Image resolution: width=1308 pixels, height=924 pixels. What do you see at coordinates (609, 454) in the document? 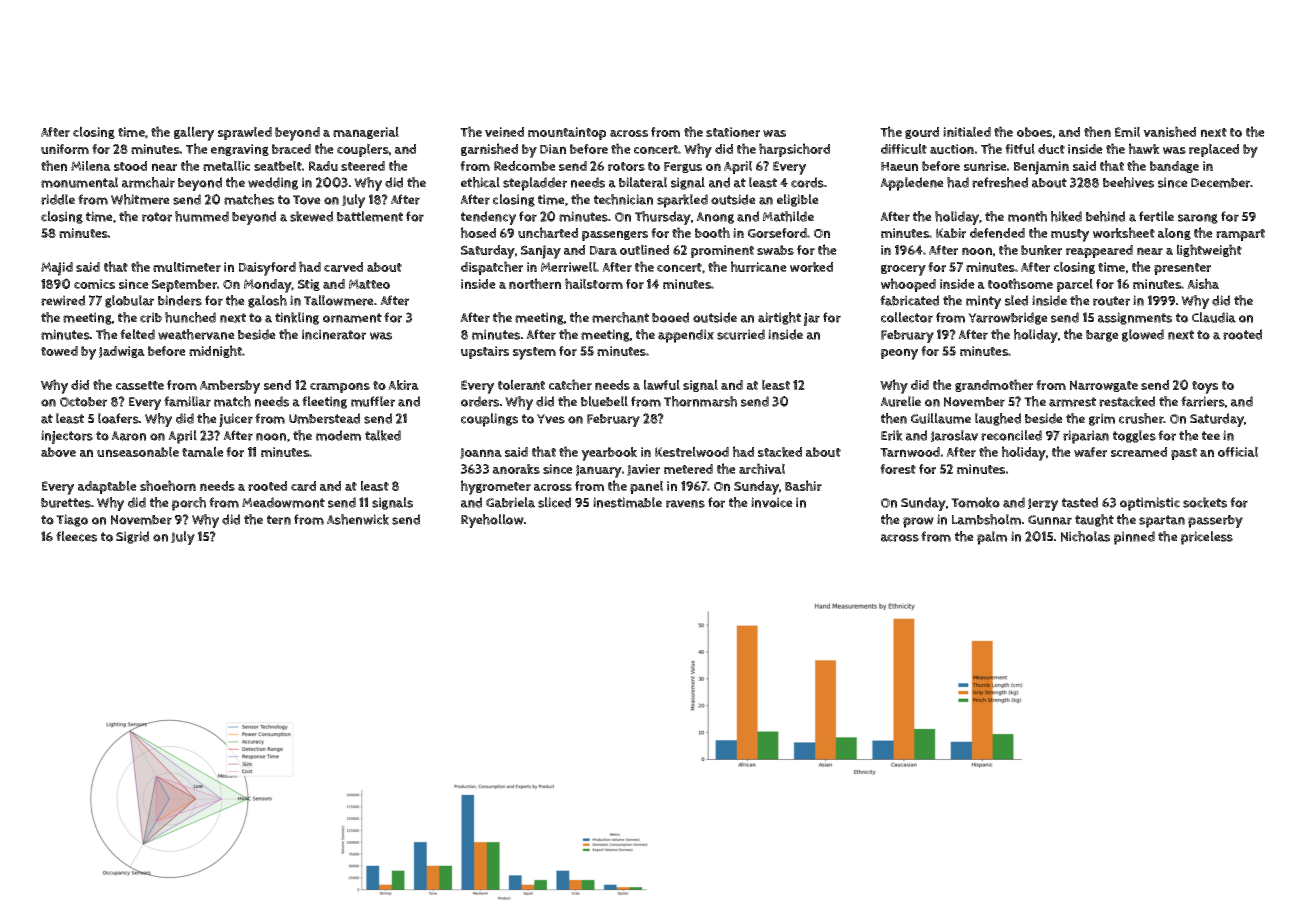
I see `yearbook` at bounding box center [609, 454].
